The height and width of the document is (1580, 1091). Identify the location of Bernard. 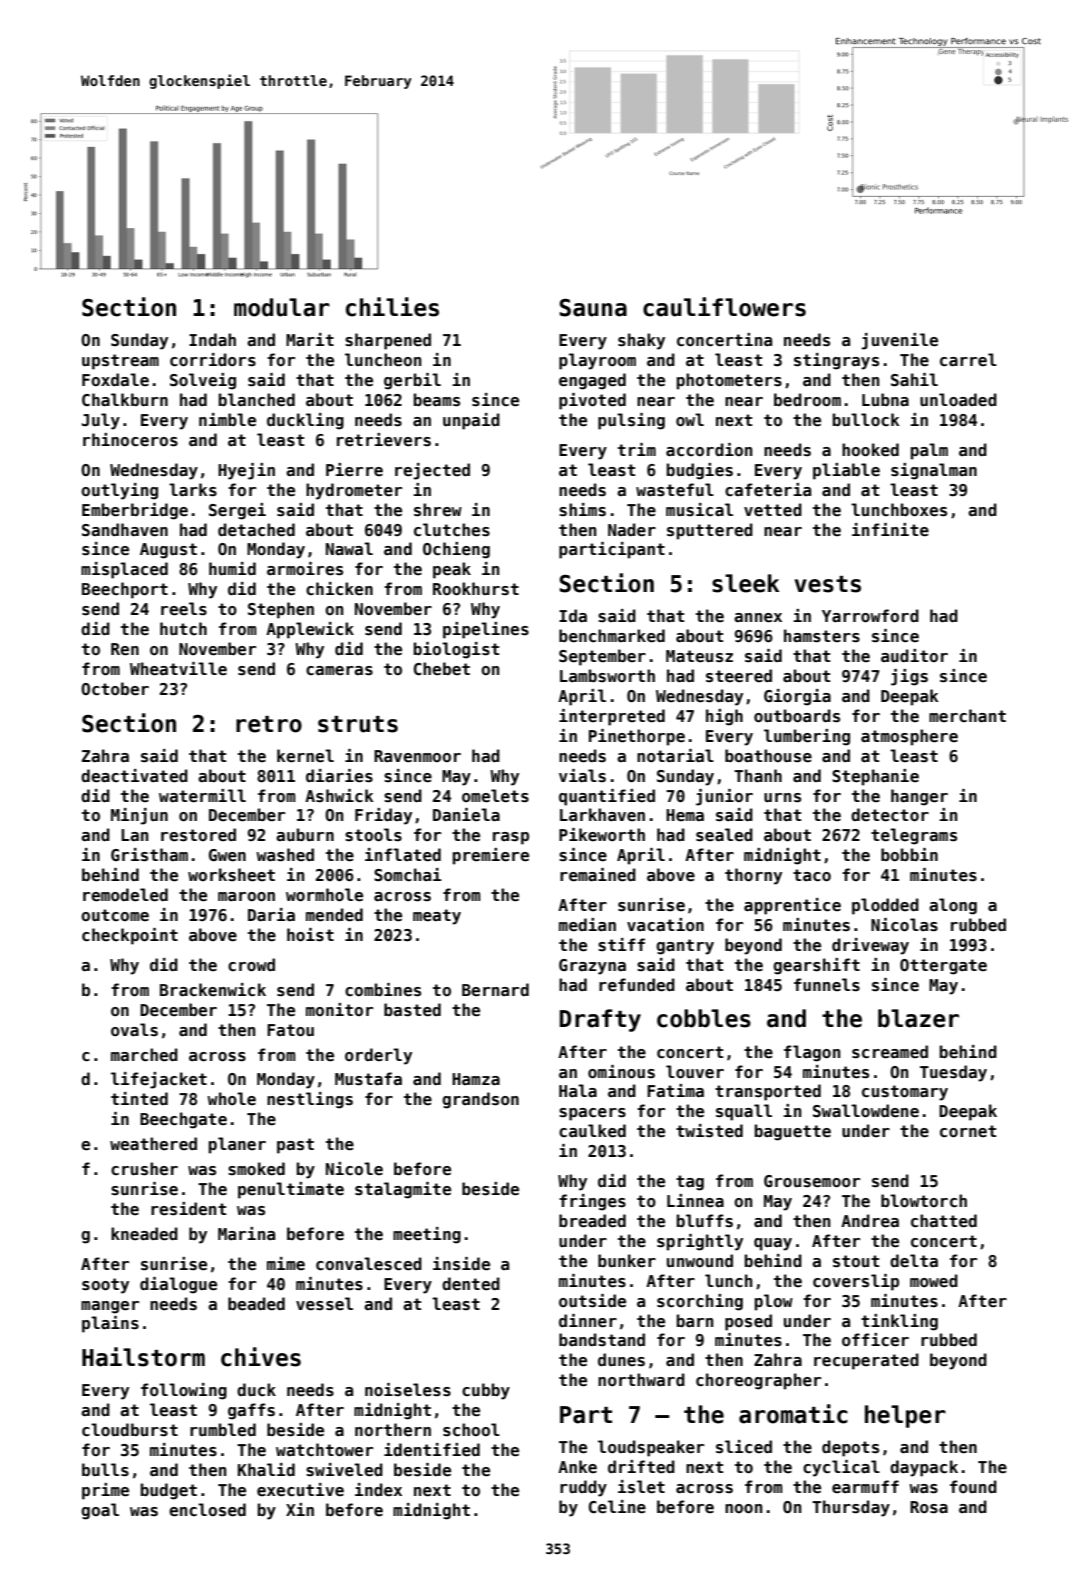
(495, 990).
